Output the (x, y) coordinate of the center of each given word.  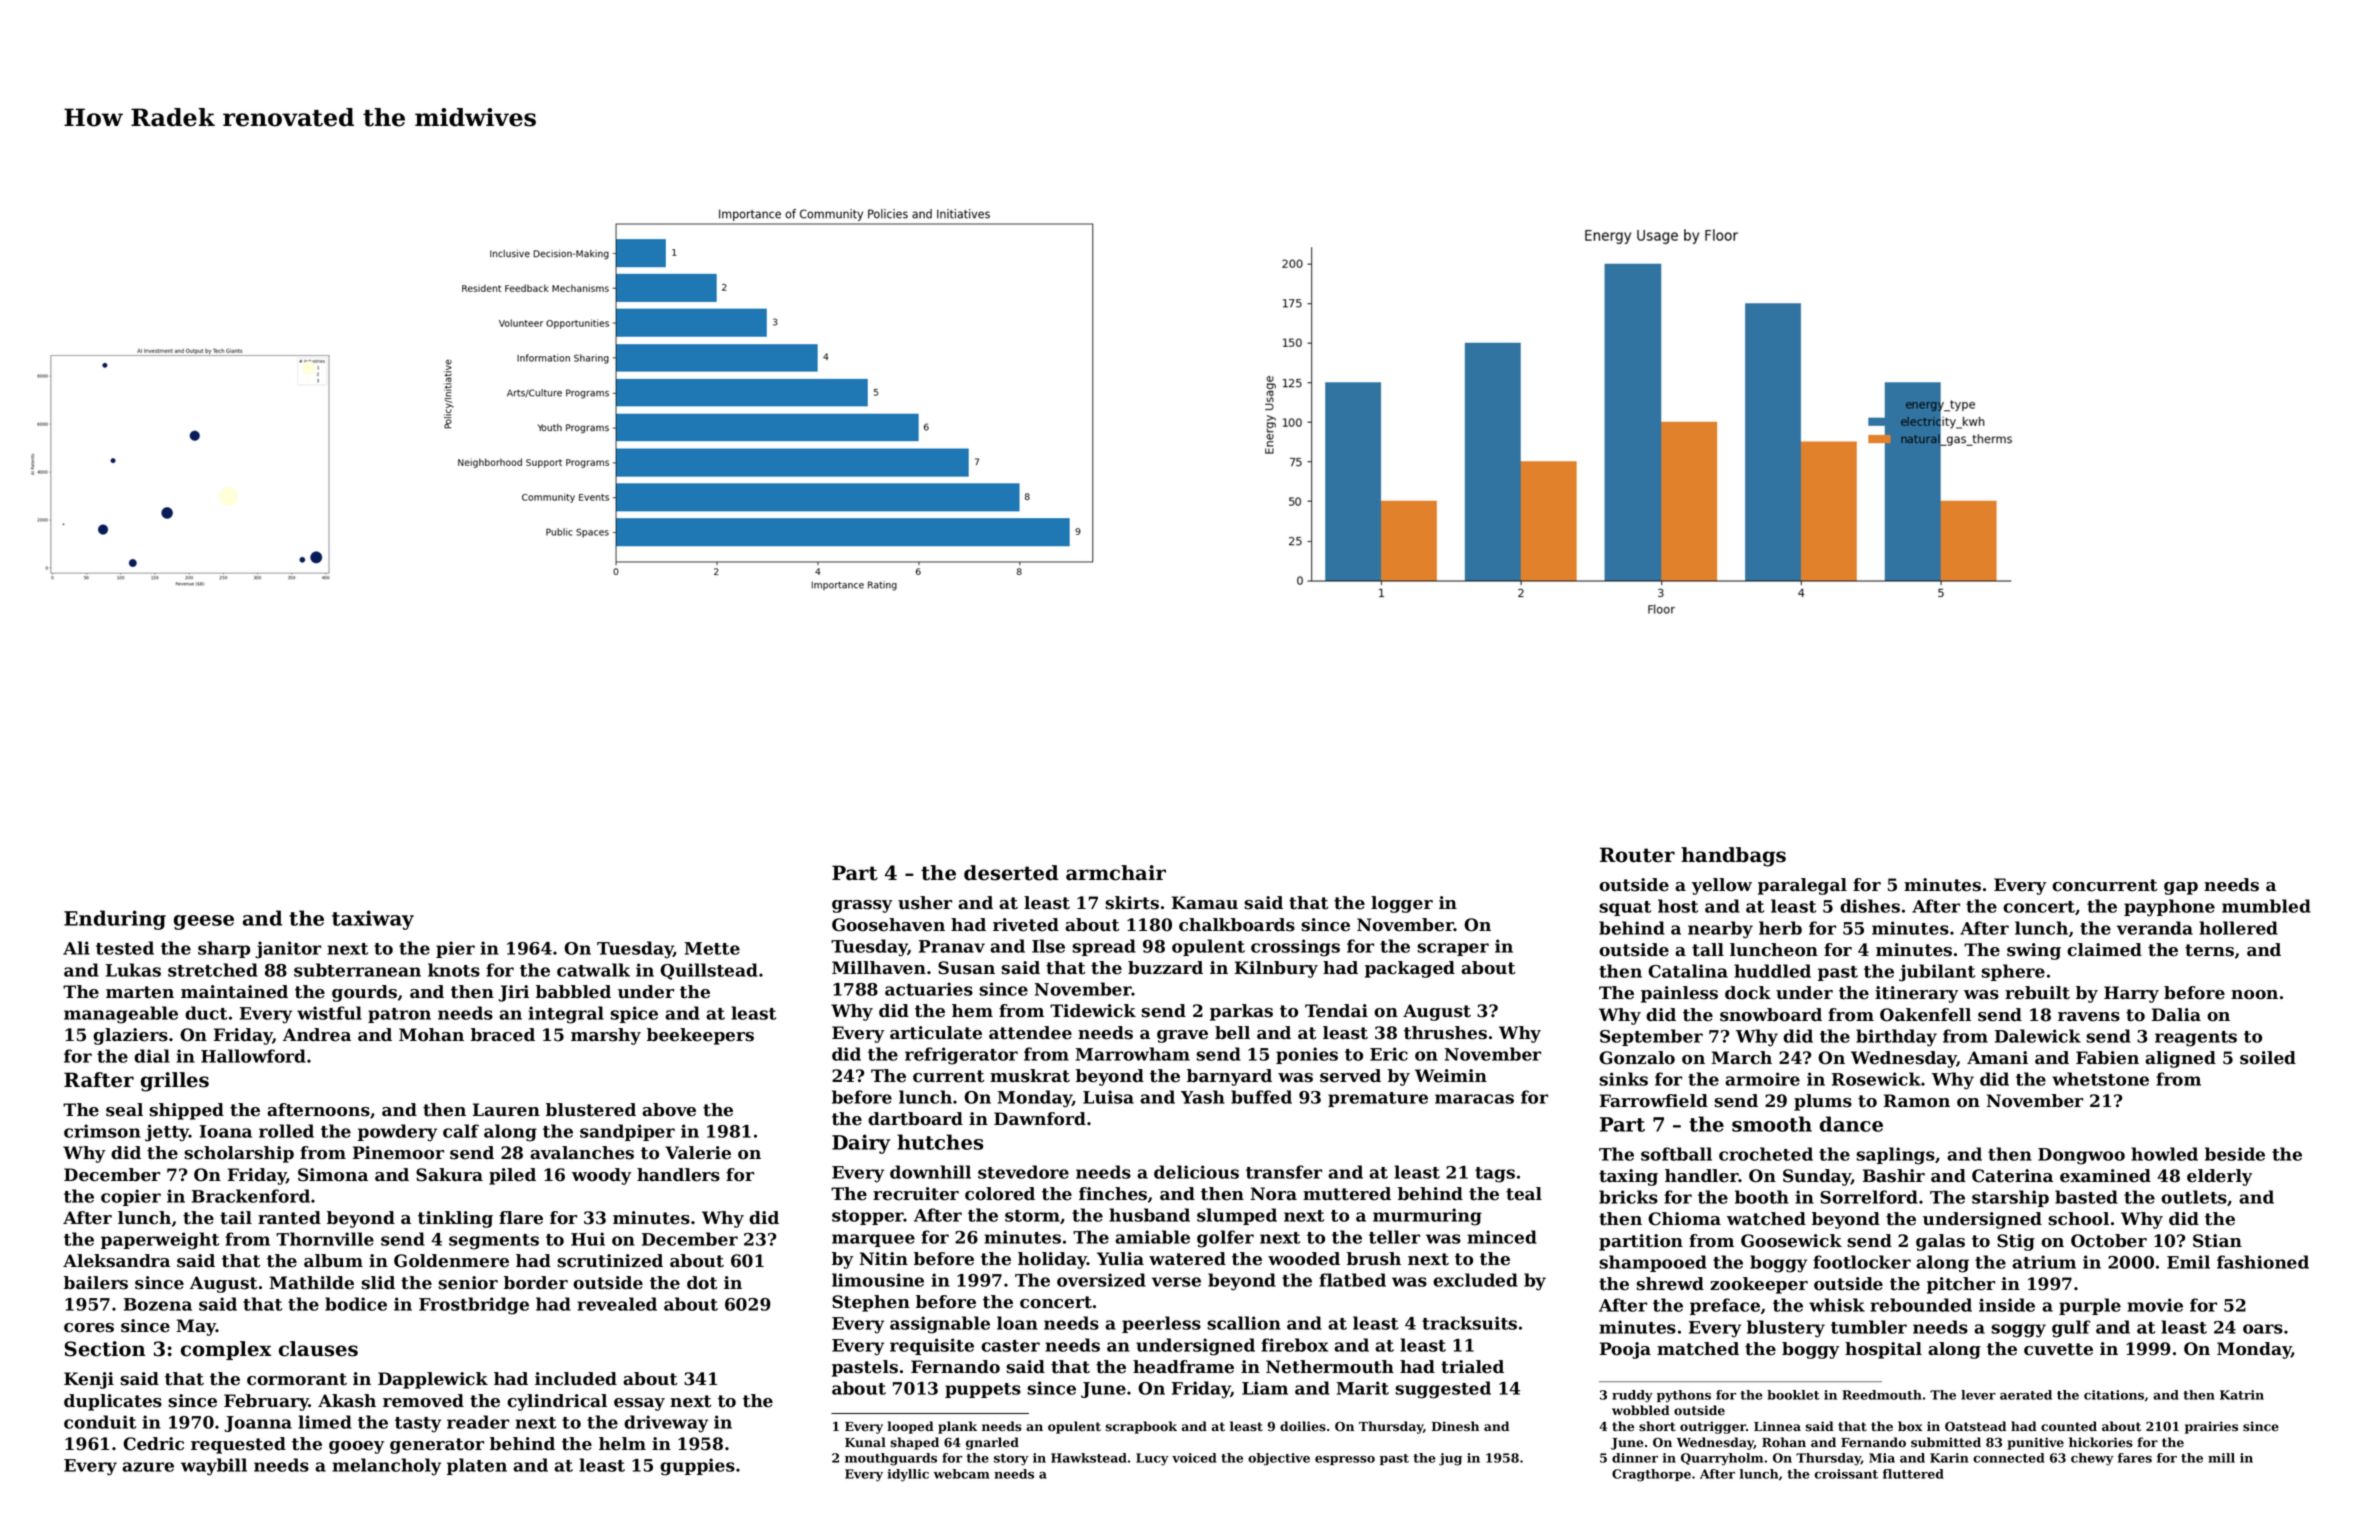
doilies (1303, 1426)
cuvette (2058, 1349)
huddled (1772, 971)
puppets (983, 1390)
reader (478, 1422)
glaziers (130, 1036)
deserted (1011, 873)
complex (226, 1350)
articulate (936, 1033)
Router (1637, 855)
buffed (1261, 1097)
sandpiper (627, 1132)
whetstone (2100, 1079)
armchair (1116, 873)
